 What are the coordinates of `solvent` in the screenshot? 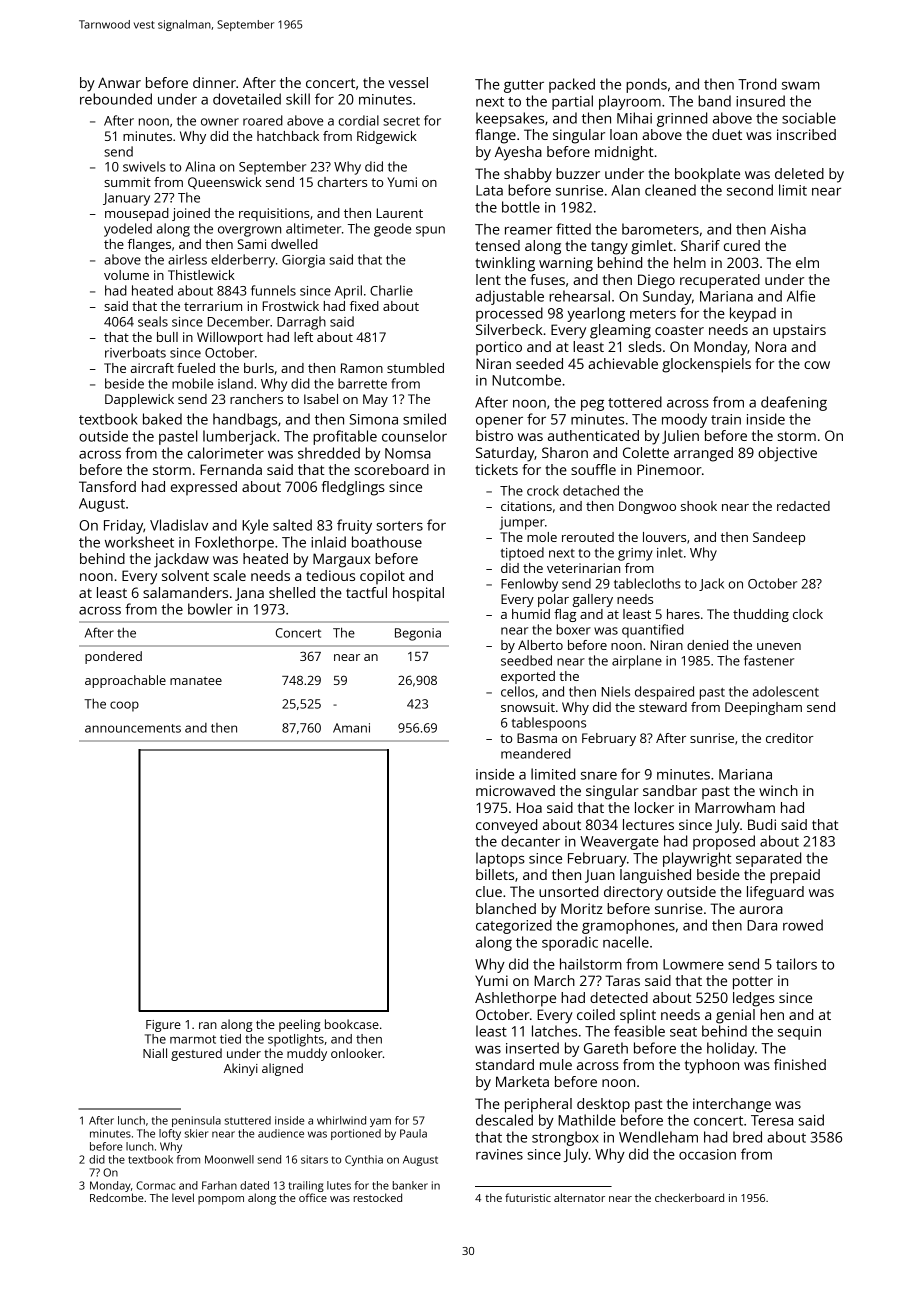 It's located at (185, 575).
